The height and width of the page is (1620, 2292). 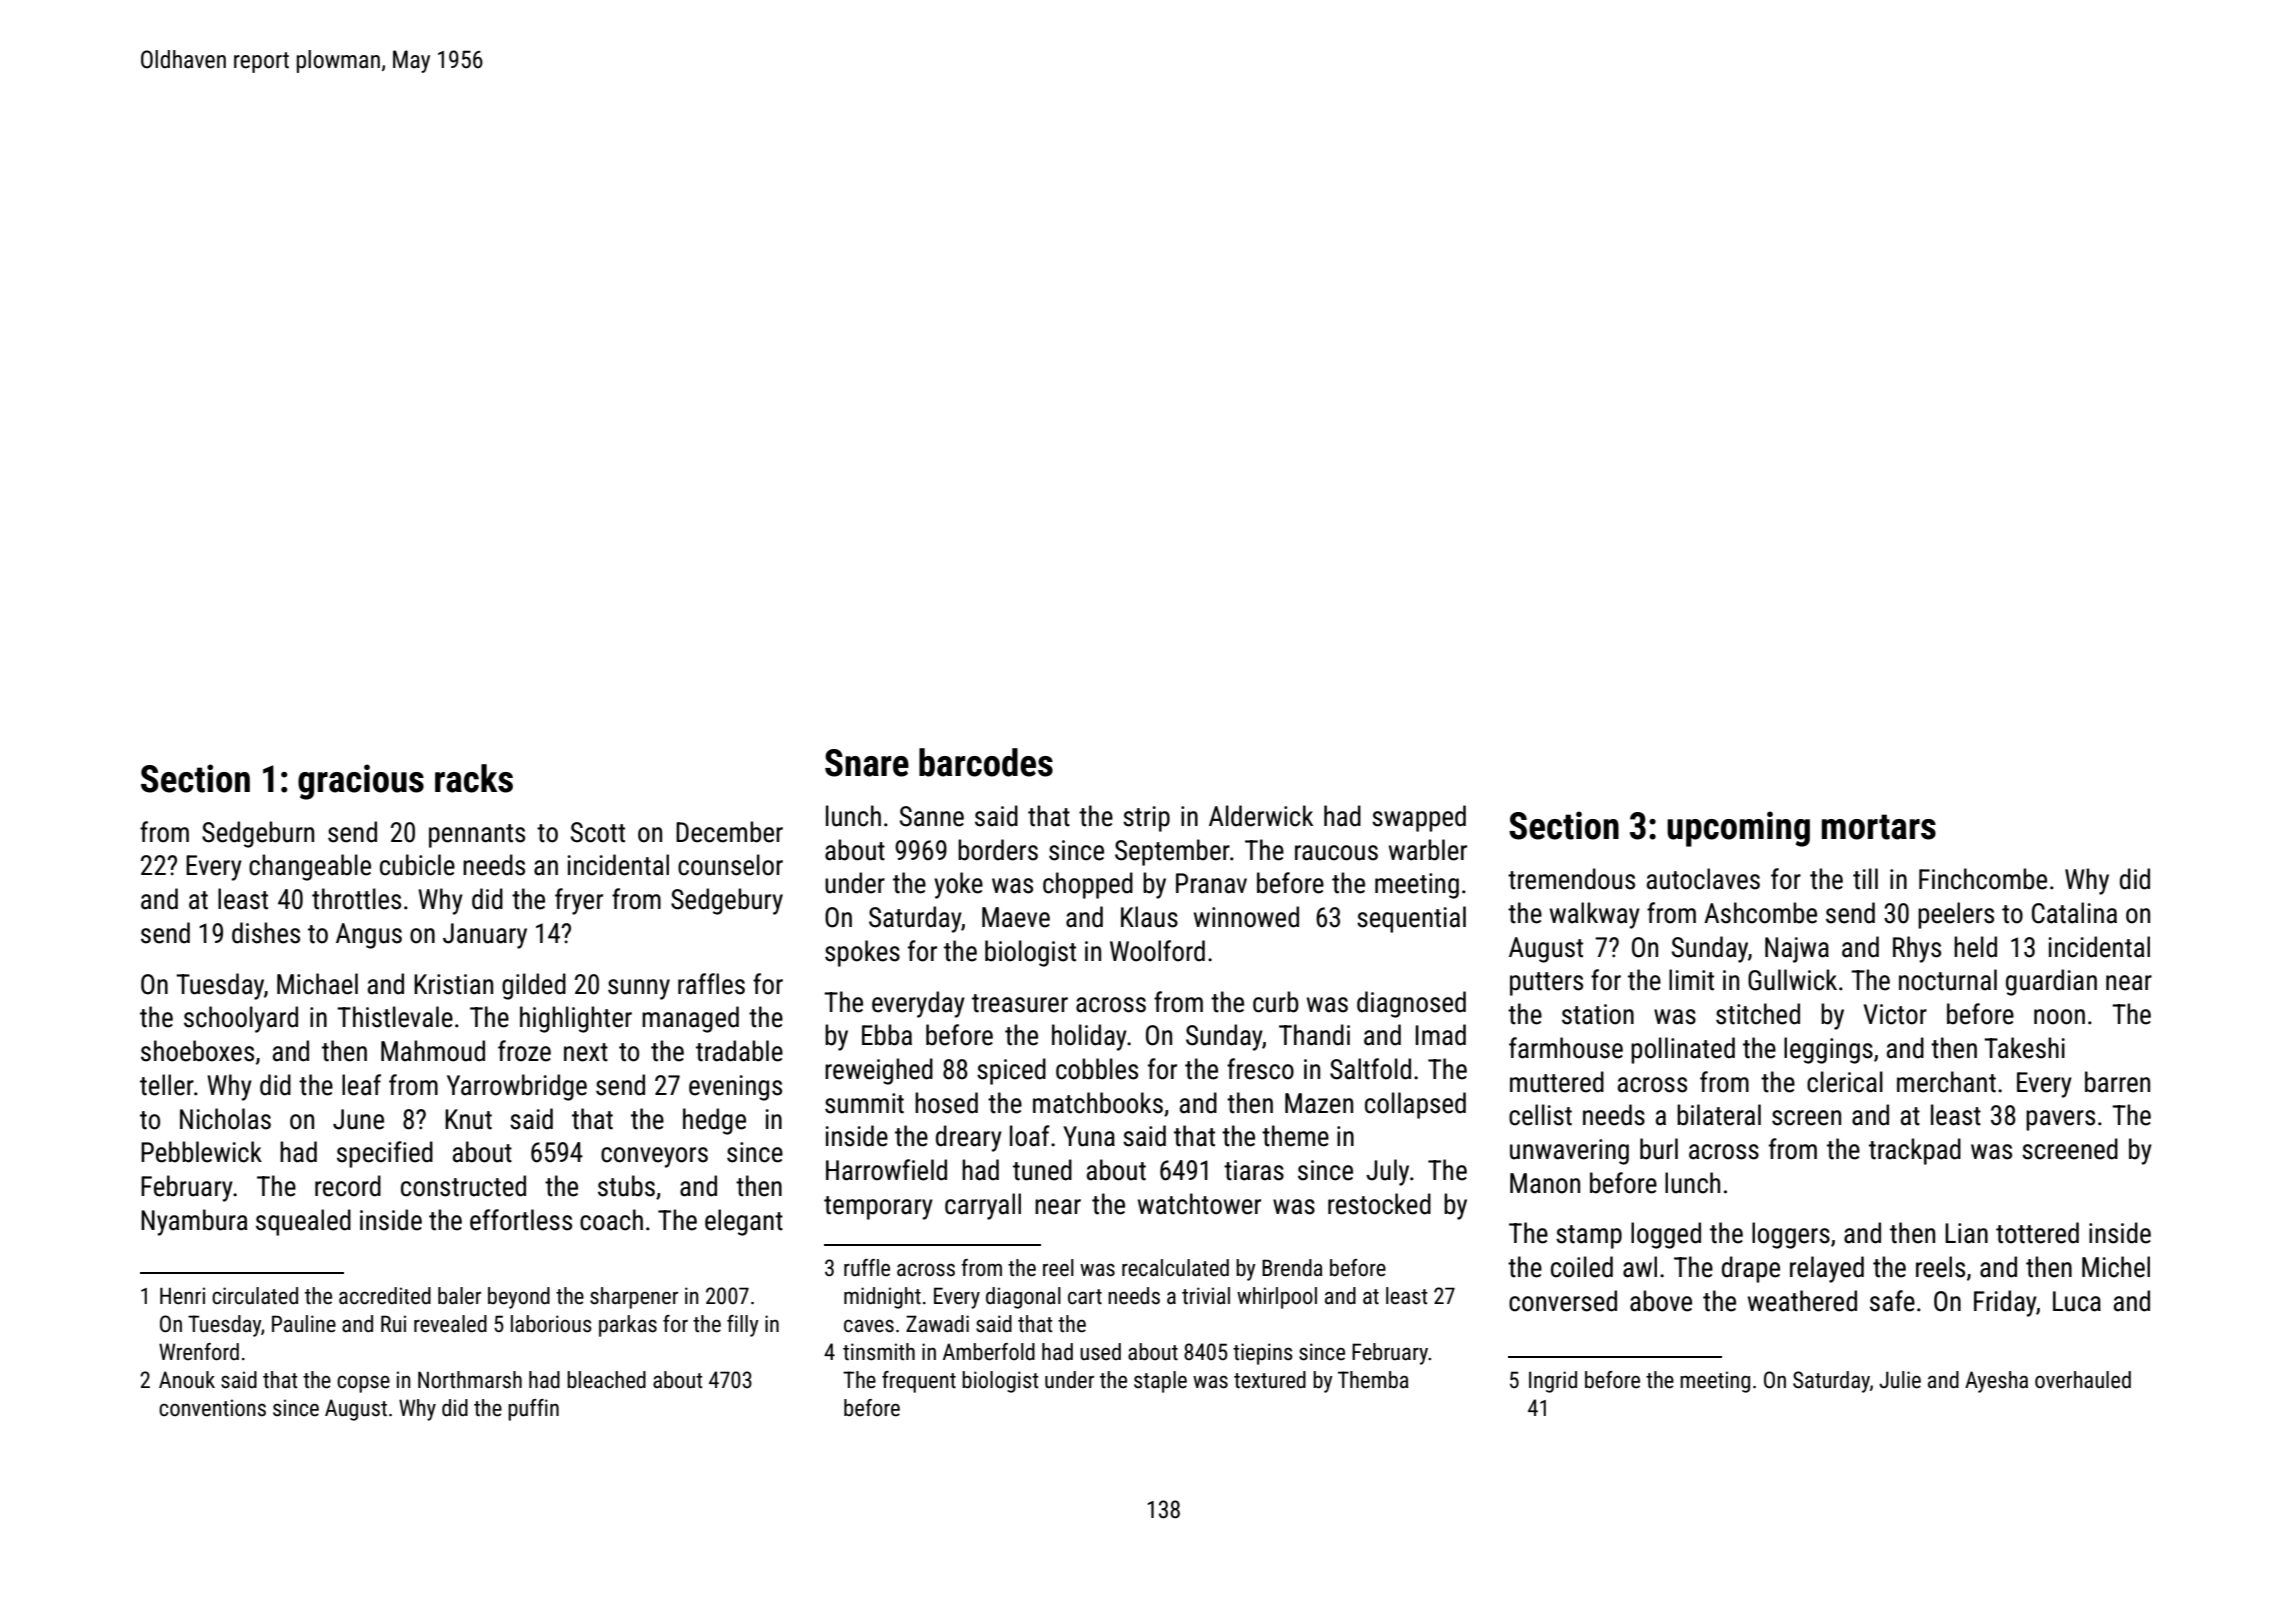 I want to click on Yarrowbridge, so click(x=517, y=1087).
